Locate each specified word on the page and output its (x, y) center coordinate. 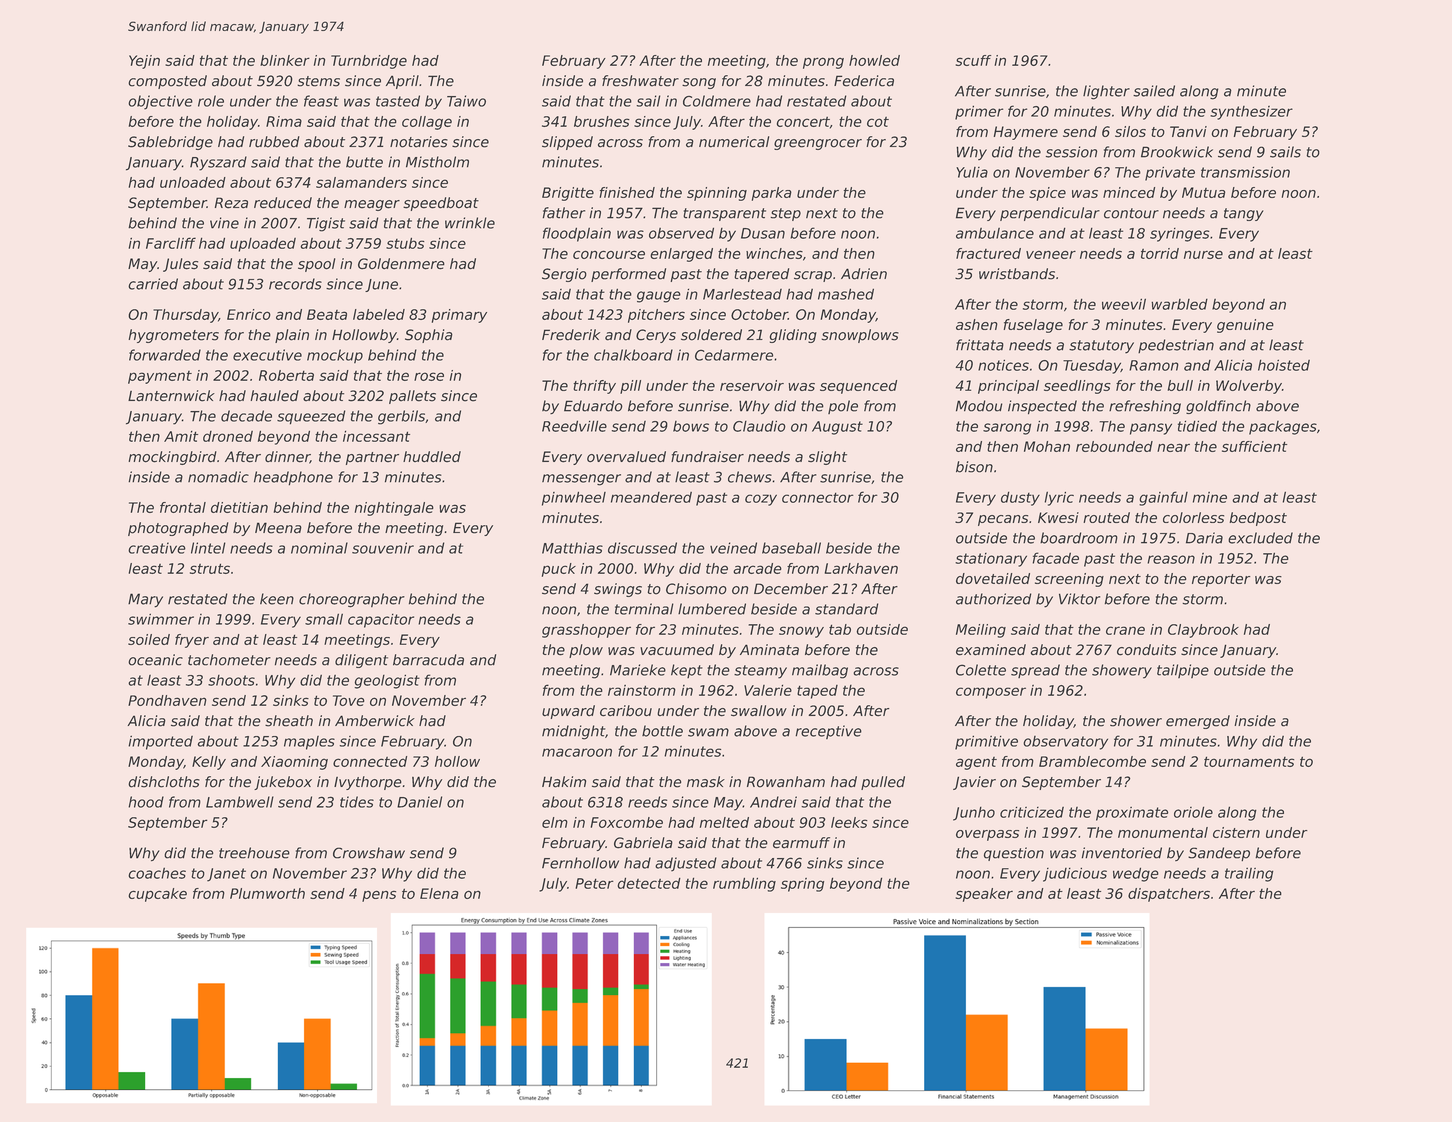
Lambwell (240, 802)
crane (1125, 630)
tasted (398, 101)
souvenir (383, 548)
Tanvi (1188, 131)
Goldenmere (401, 264)
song (699, 83)
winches (774, 253)
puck (559, 570)
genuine (1245, 326)
